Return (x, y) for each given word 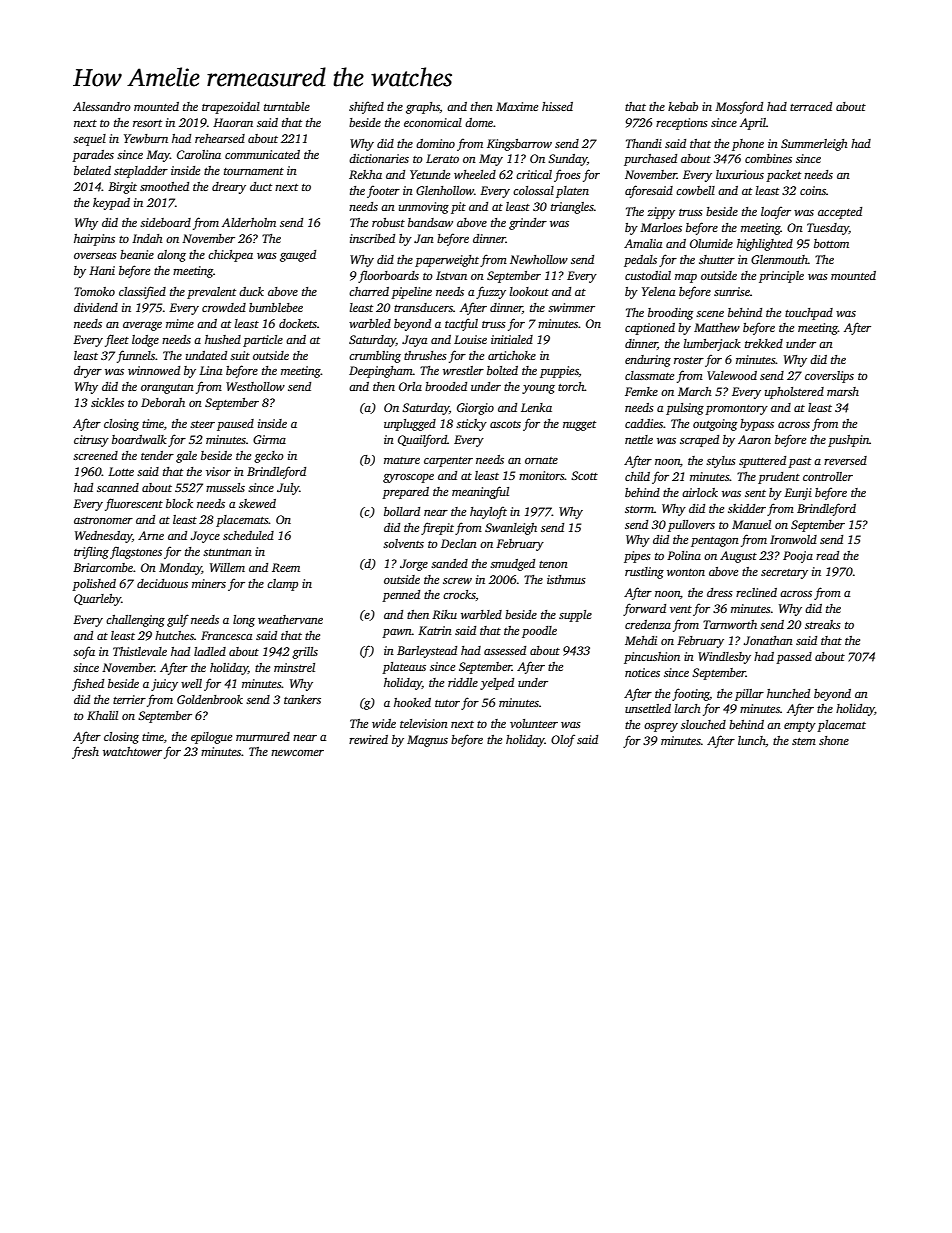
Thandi (644, 143)
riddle (463, 682)
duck (251, 291)
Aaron (754, 439)
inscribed (372, 238)
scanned (118, 487)
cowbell (695, 190)
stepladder (141, 172)
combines (768, 158)
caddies (644, 423)
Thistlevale (140, 651)
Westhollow (255, 386)
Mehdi (641, 640)
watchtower (132, 751)
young (538, 389)
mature (402, 460)
